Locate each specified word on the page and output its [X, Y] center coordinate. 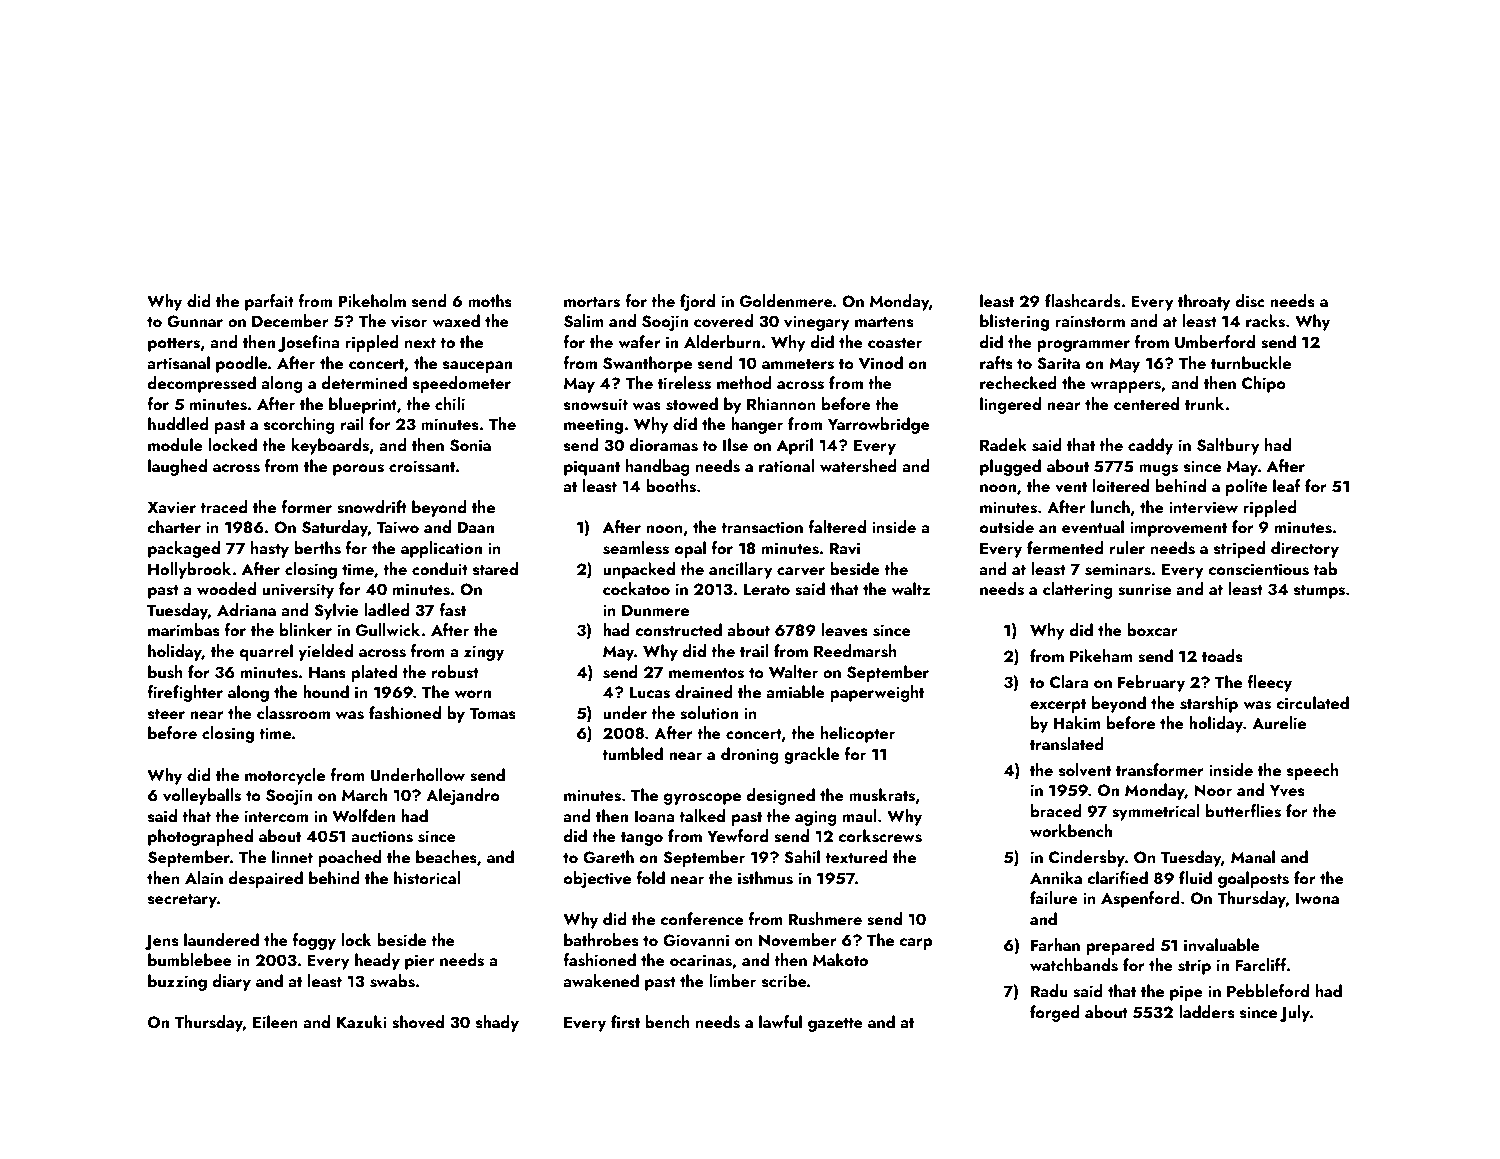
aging [816, 818]
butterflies [1243, 811]
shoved [418, 1022]
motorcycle [285, 776]
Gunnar [195, 321]
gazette [835, 1025]
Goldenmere [786, 301]
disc [1250, 301]
